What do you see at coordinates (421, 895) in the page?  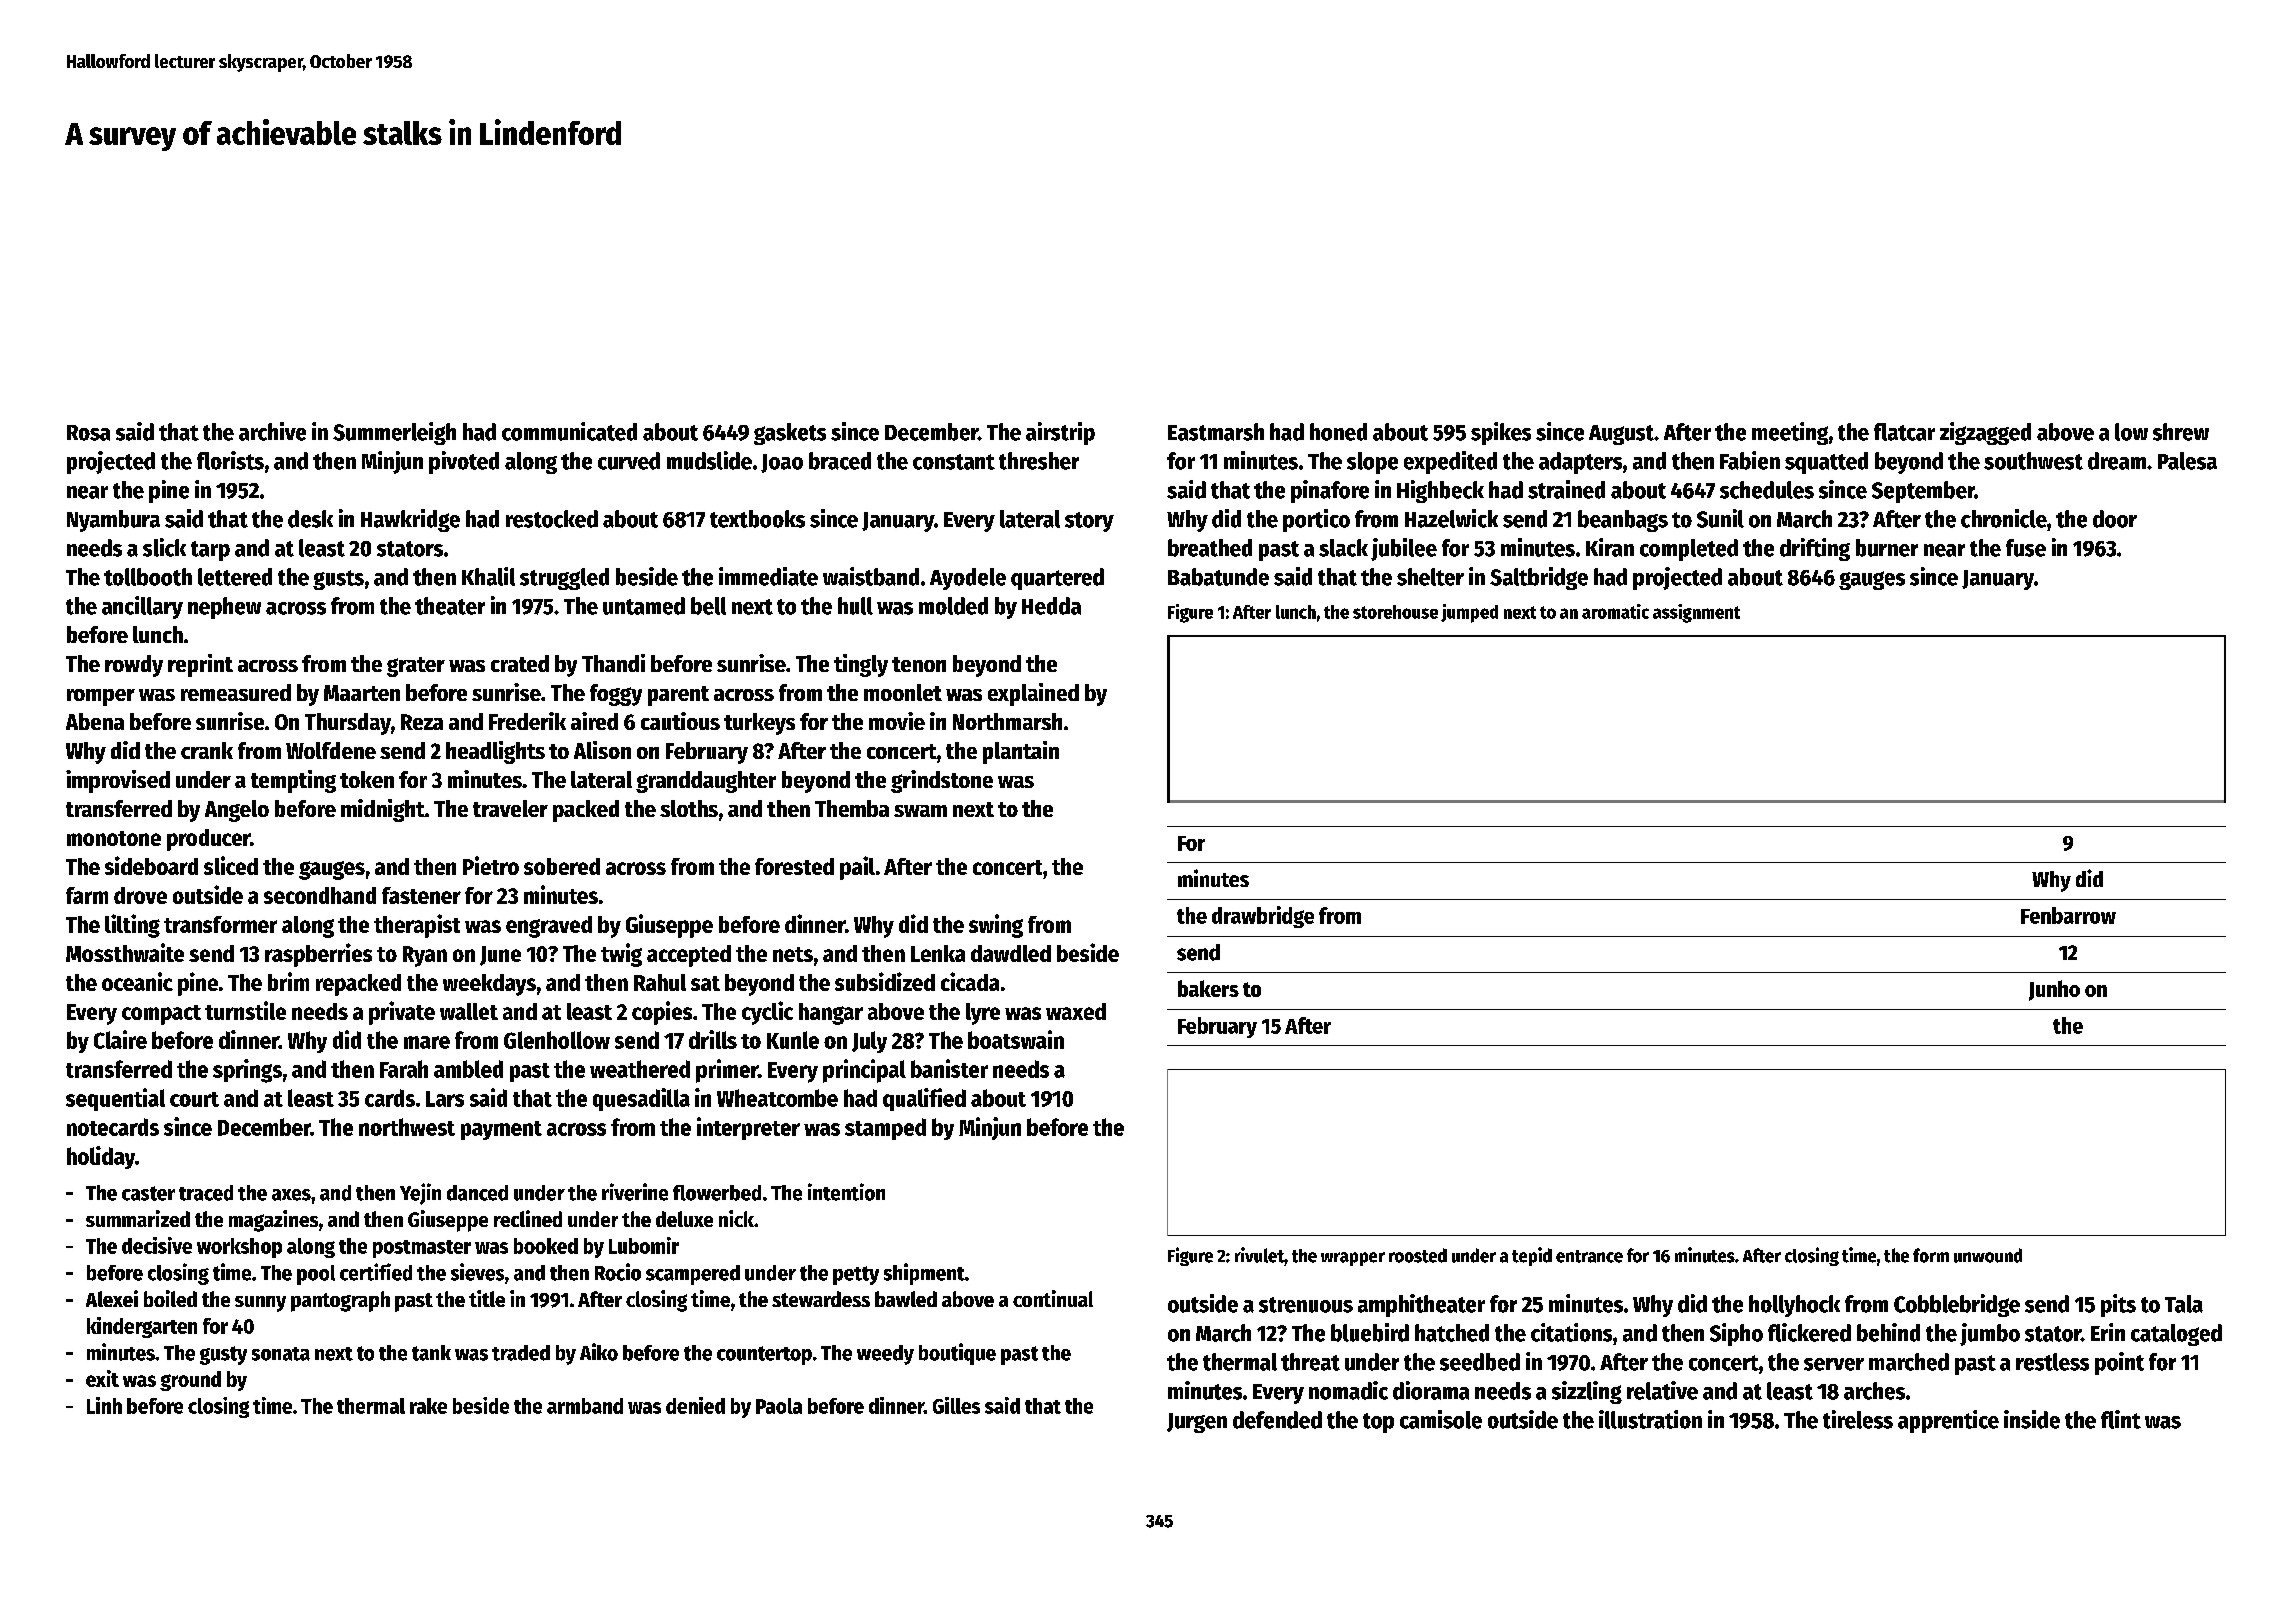 I see `fastener` at bounding box center [421, 895].
